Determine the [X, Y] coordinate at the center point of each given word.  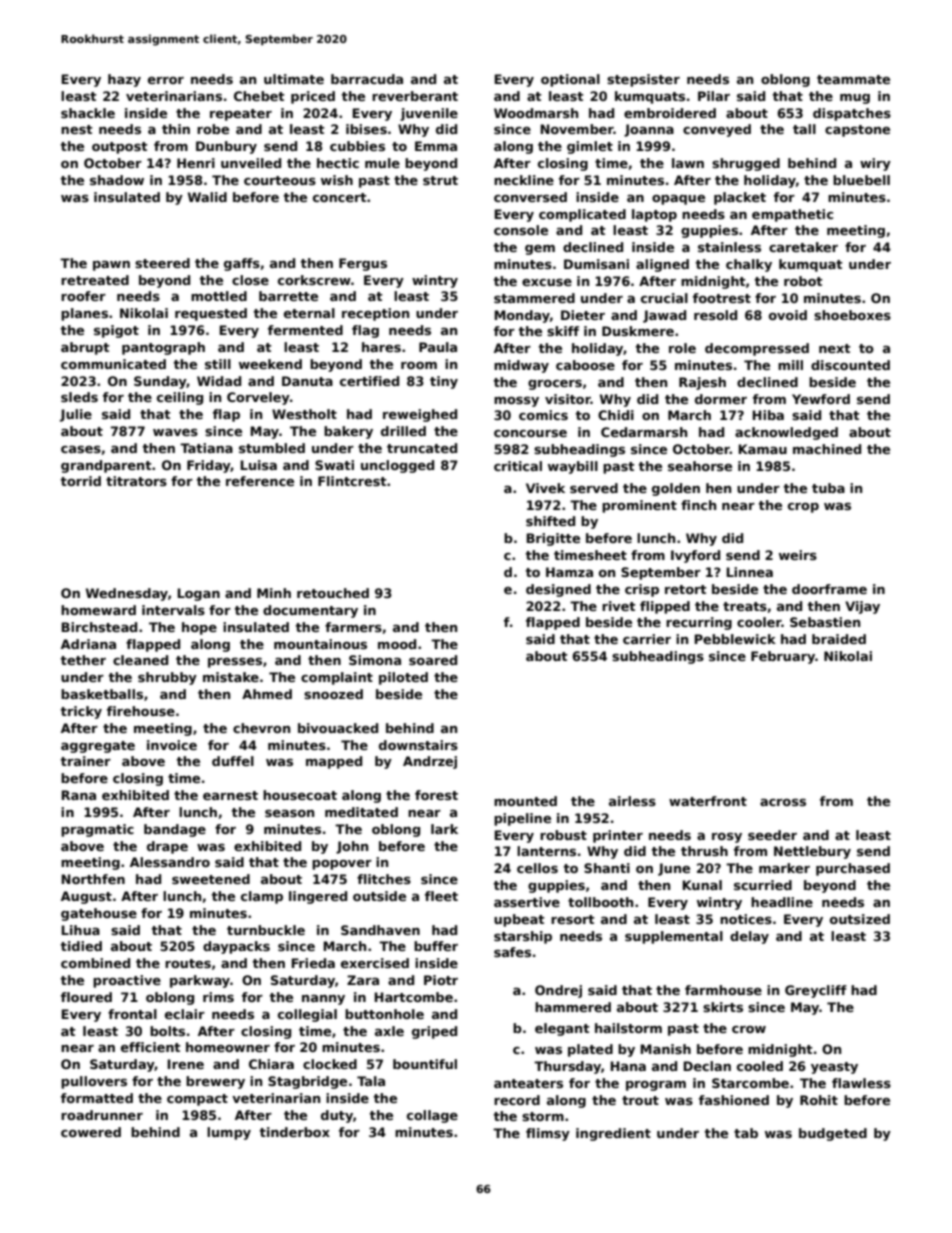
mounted [525, 801]
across [783, 802]
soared [433, 660]
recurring [699, 623]
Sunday [160, 382]
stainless [729, 247]
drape [167, 847]
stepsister [643, 80]
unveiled [251, 163]
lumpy [229, 1133]
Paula [438, 347]
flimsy [548, 1134]
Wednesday [127, 594]
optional [570, 80]
